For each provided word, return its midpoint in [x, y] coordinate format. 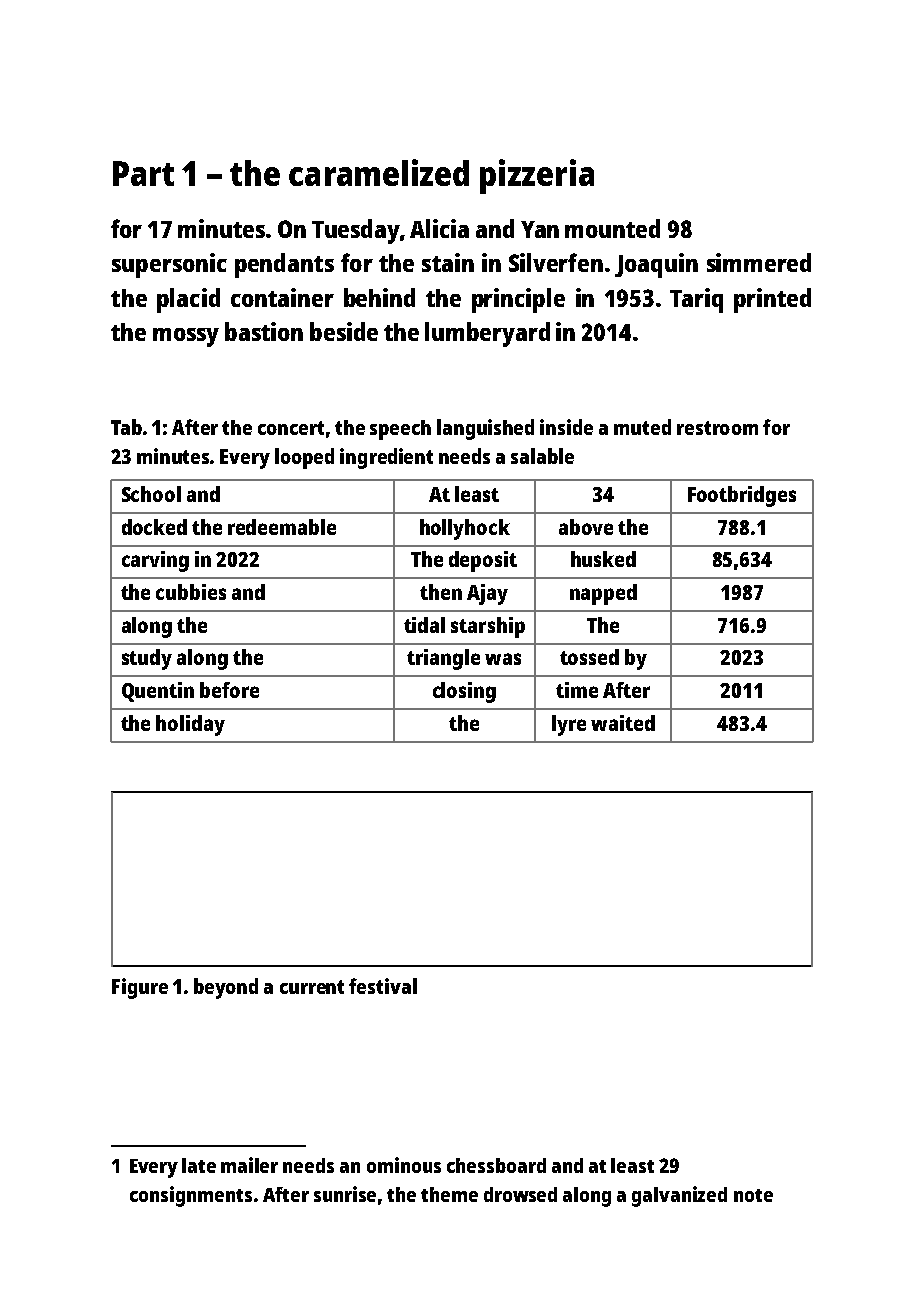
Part [143, 173]
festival [383, 986]
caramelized [379, 172]
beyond [226, 988]
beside [344, 331]
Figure [140, 988]
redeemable [282, 527]
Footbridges [742, 496]
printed [772, 300]
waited [623, 723]
